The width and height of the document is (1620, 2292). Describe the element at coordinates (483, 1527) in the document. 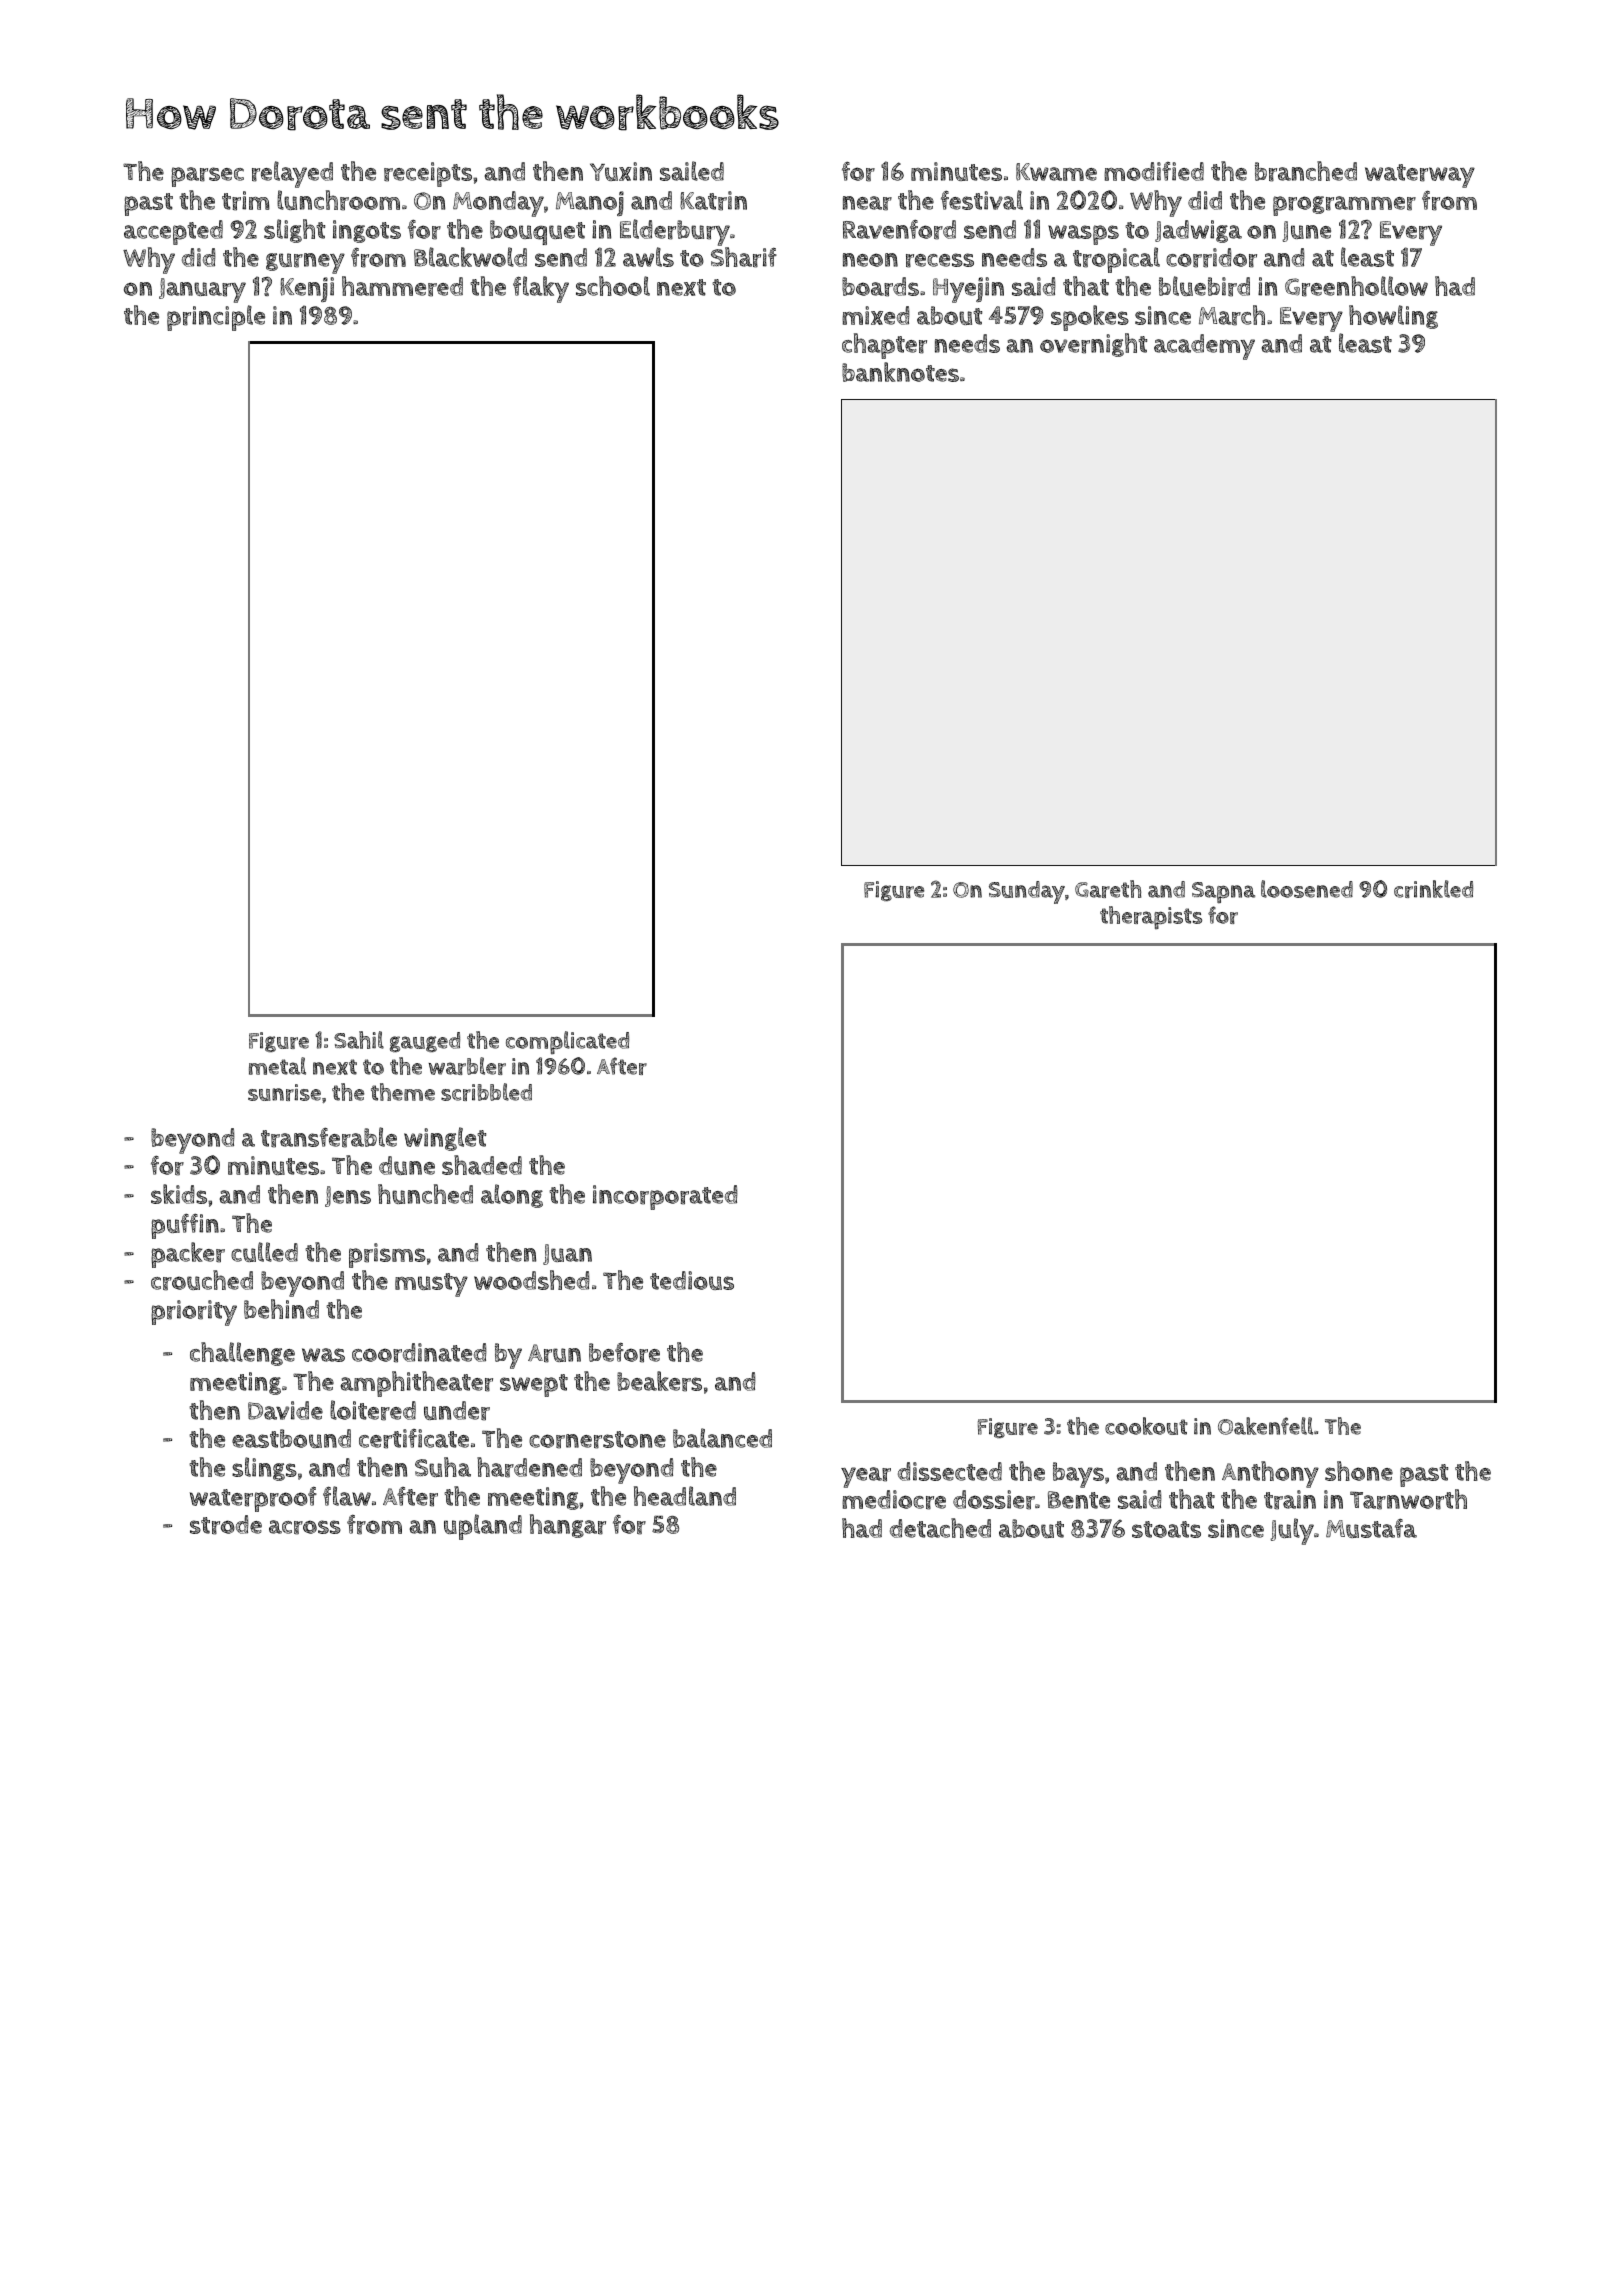

I see `upland` at that location.
